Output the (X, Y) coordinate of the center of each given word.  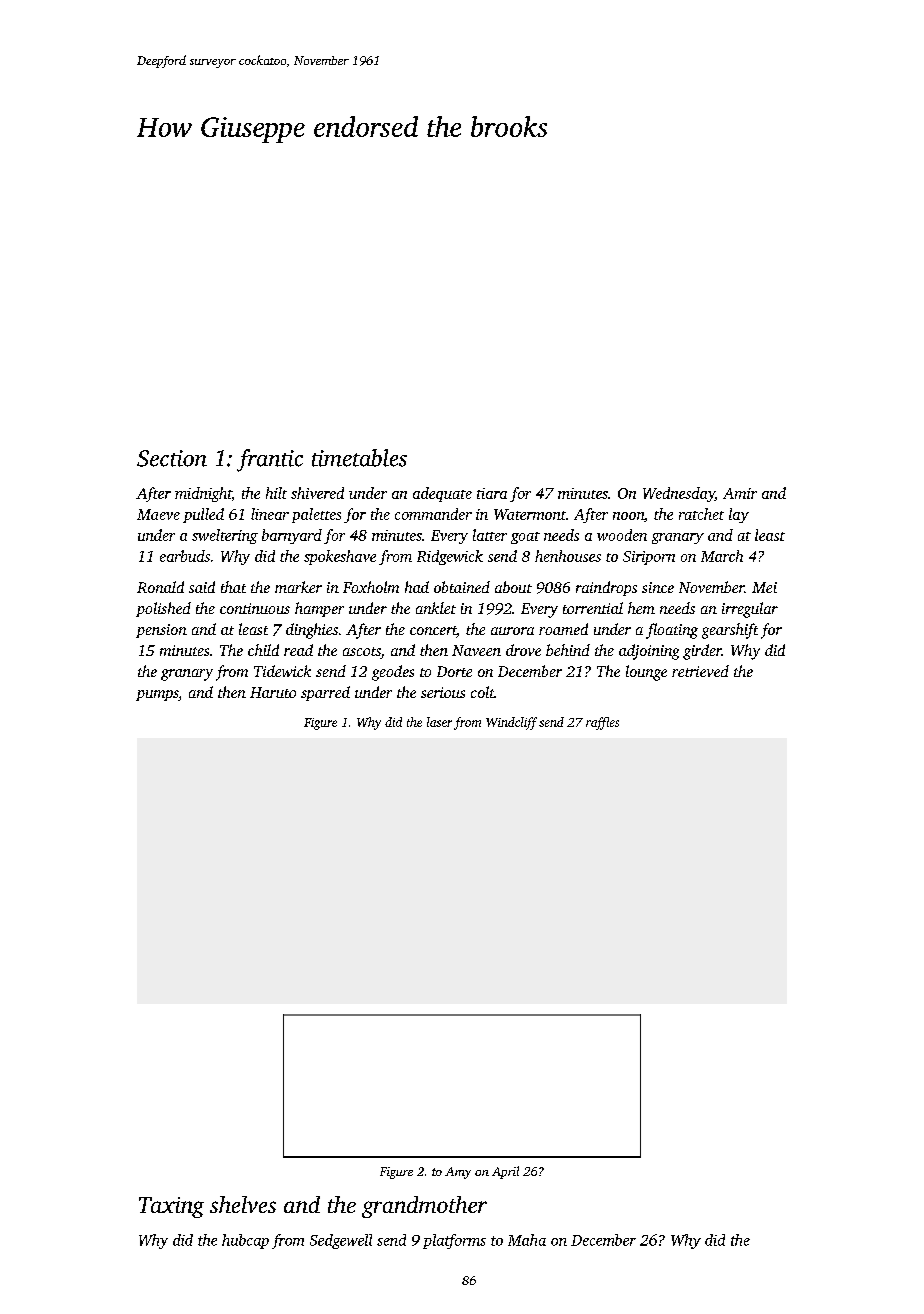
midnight (203, 494)
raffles (602, 723)
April (505, 1172)
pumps (157, 695)
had (417, 587)
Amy (458, 1173)
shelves (243, 1204)
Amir (740, 493)
